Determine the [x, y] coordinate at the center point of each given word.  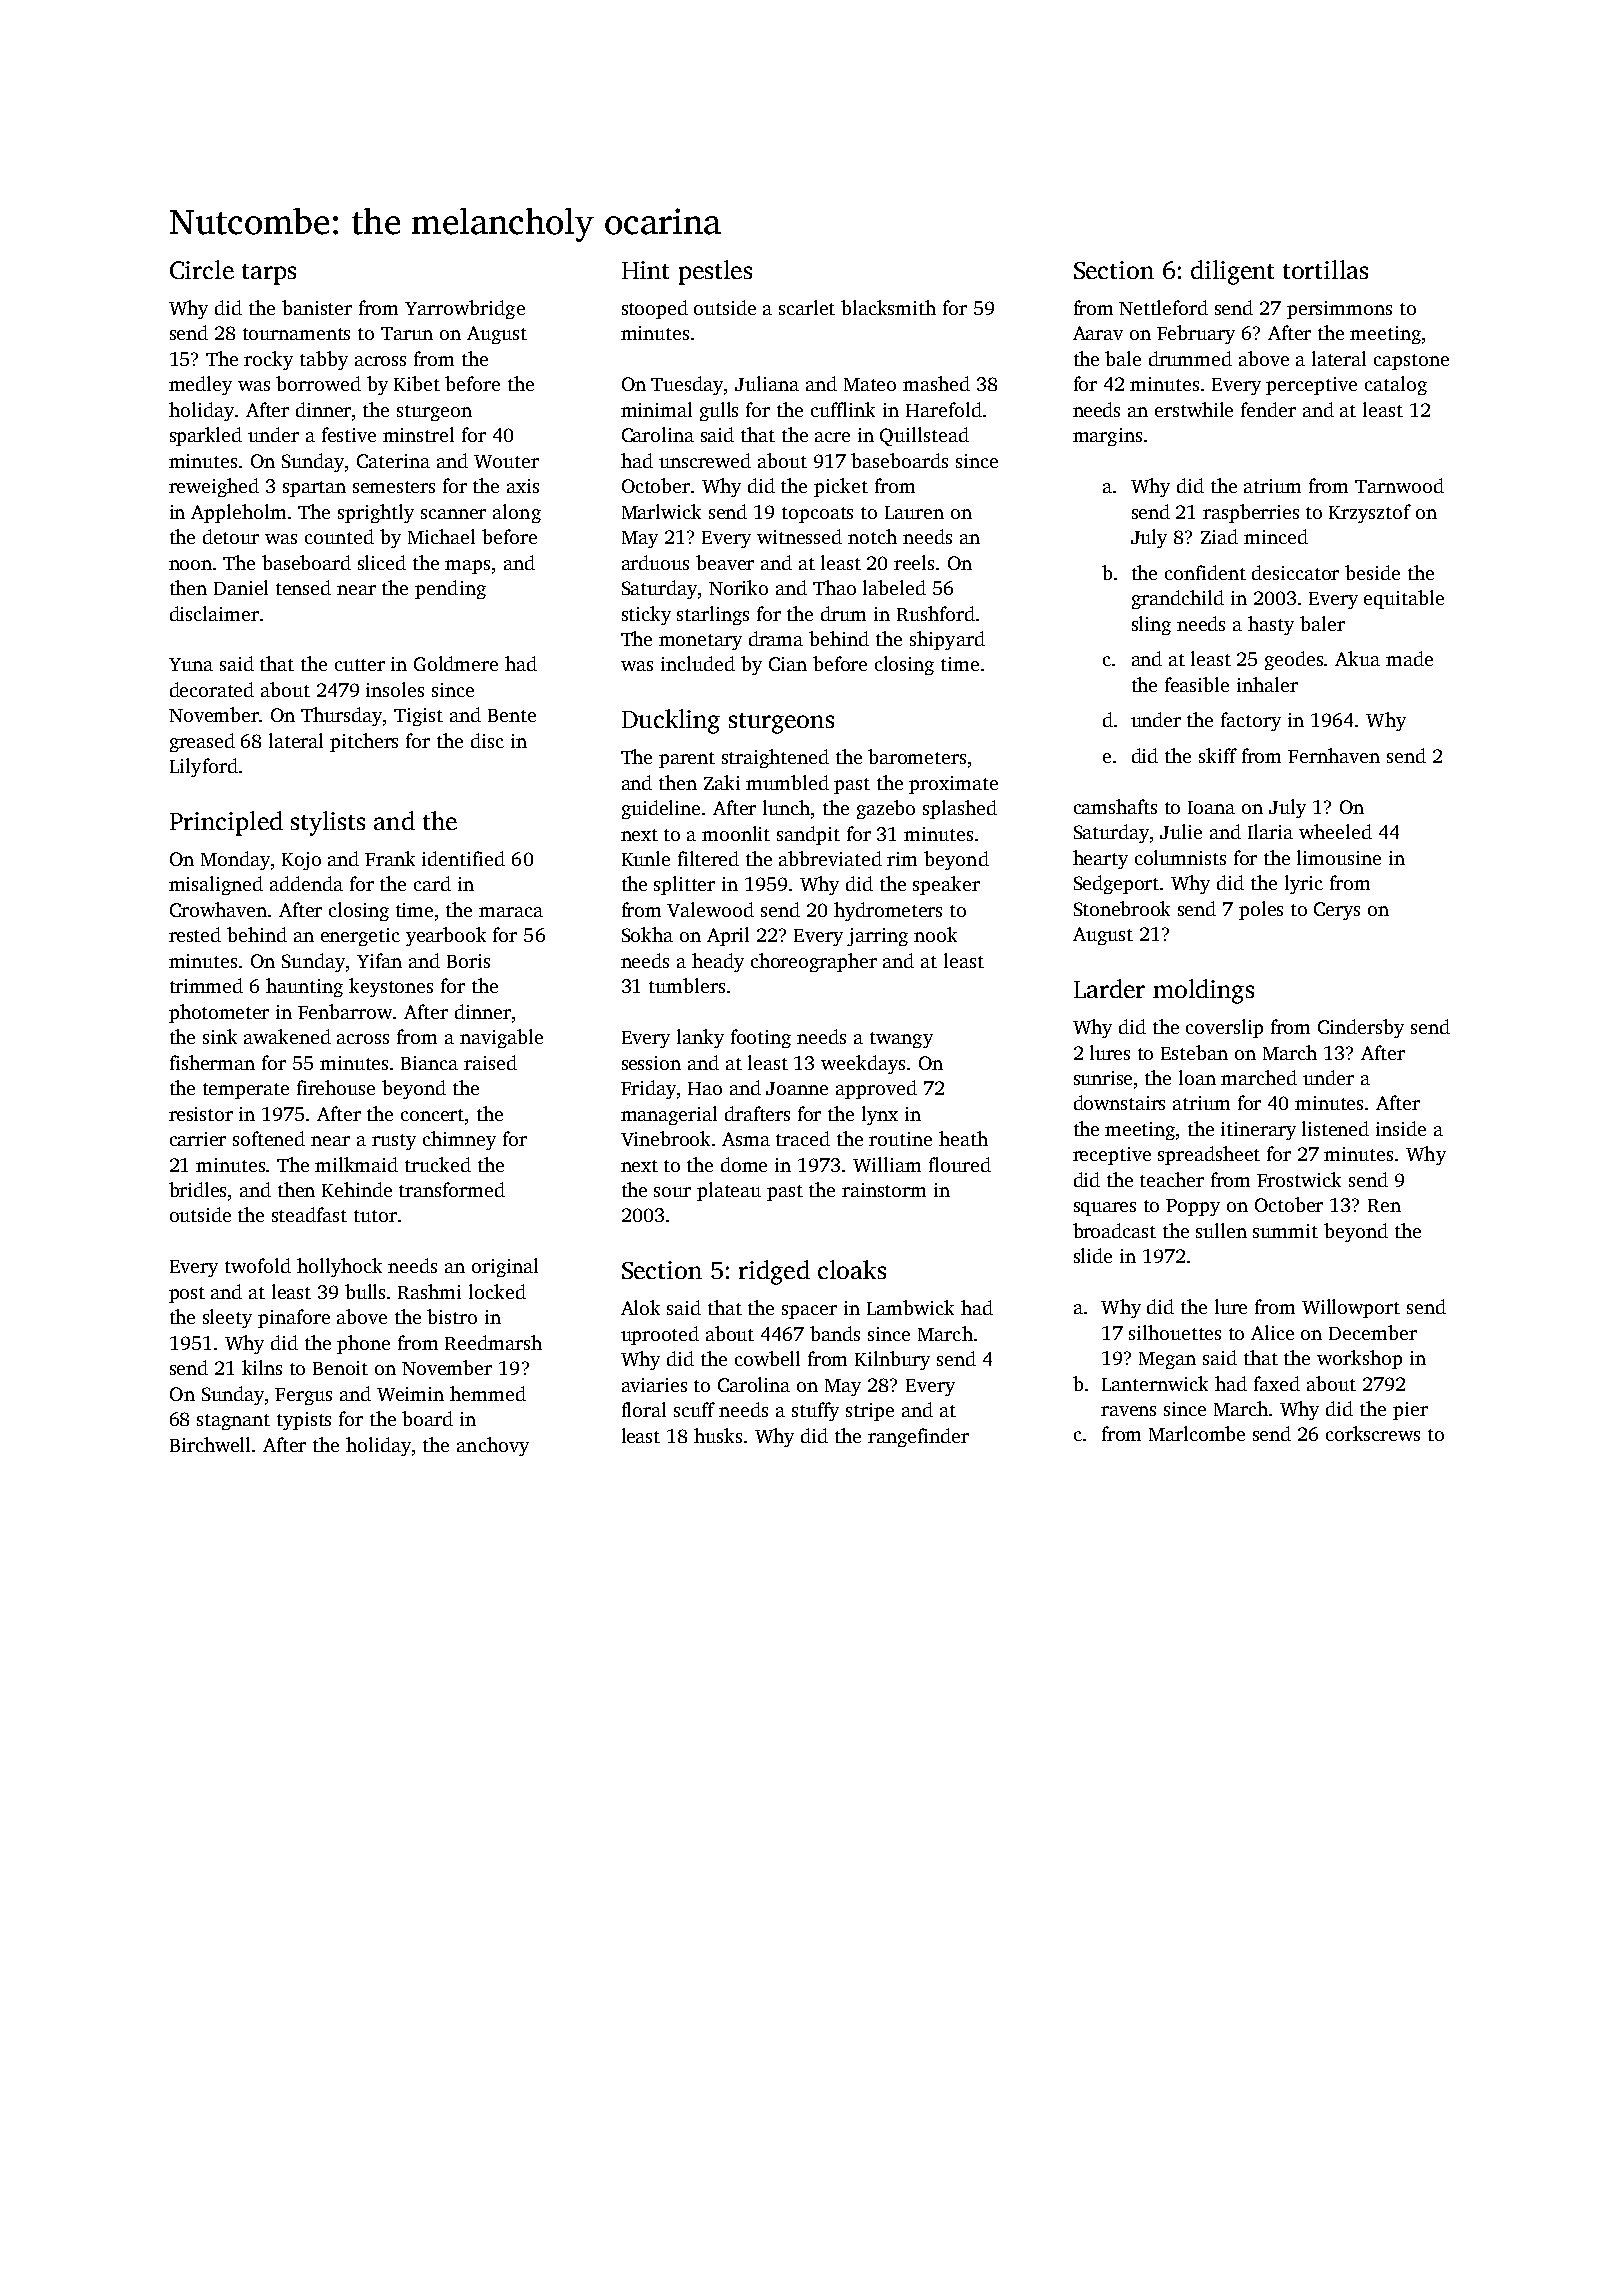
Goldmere [456, 663]
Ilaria [1270, 831]
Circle [202, 269]
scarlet [807, 307]
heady [718, 962]
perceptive [1311, 386]
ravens [1128, 1411]
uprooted [660, 1335]
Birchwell [210, 1444]
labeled [894, 587]
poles [1261, 910]
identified [463, 858]
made [1409, 658]
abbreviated [830, 858]
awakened [287, 1036]
